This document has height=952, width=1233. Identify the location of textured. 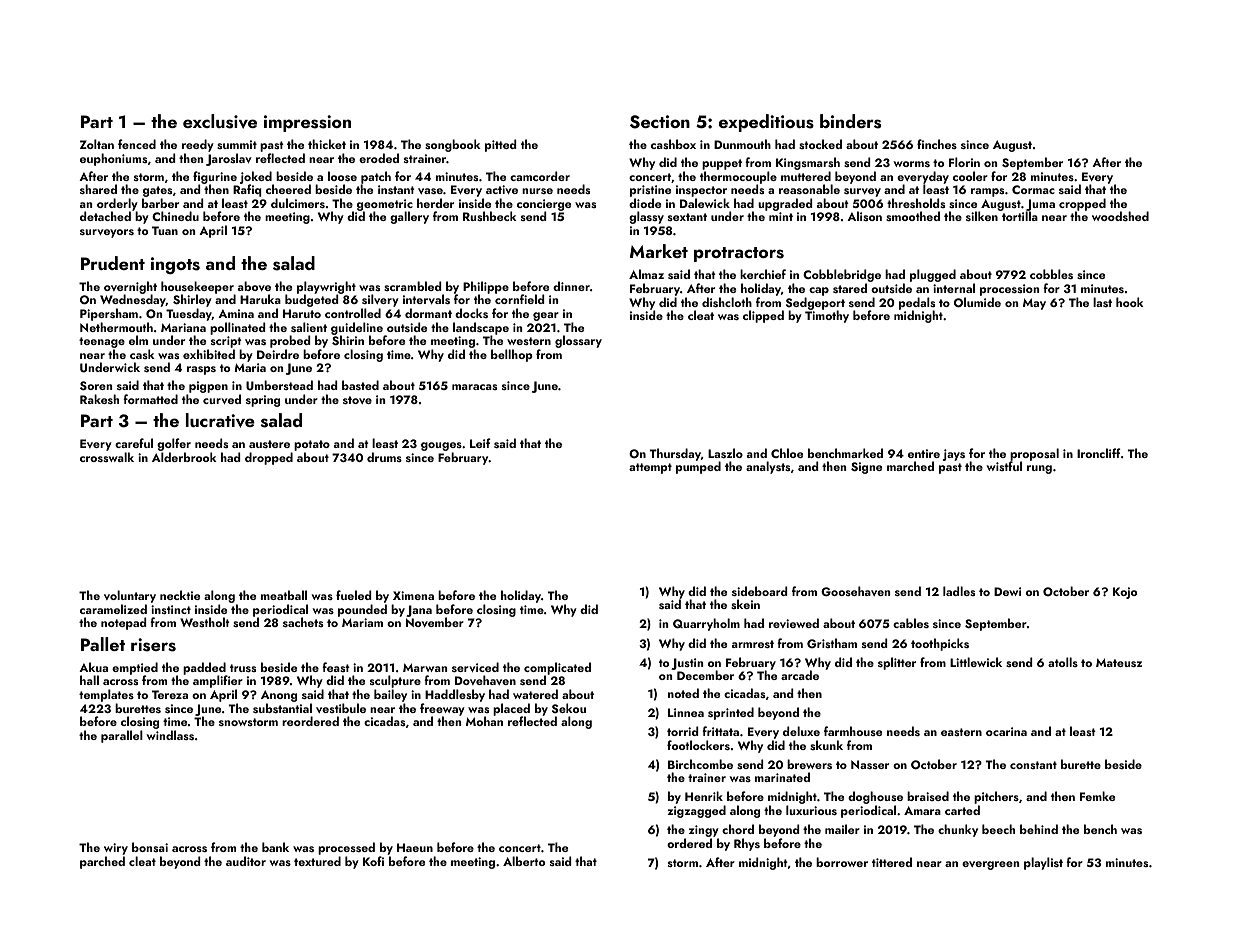
(317, 861).
